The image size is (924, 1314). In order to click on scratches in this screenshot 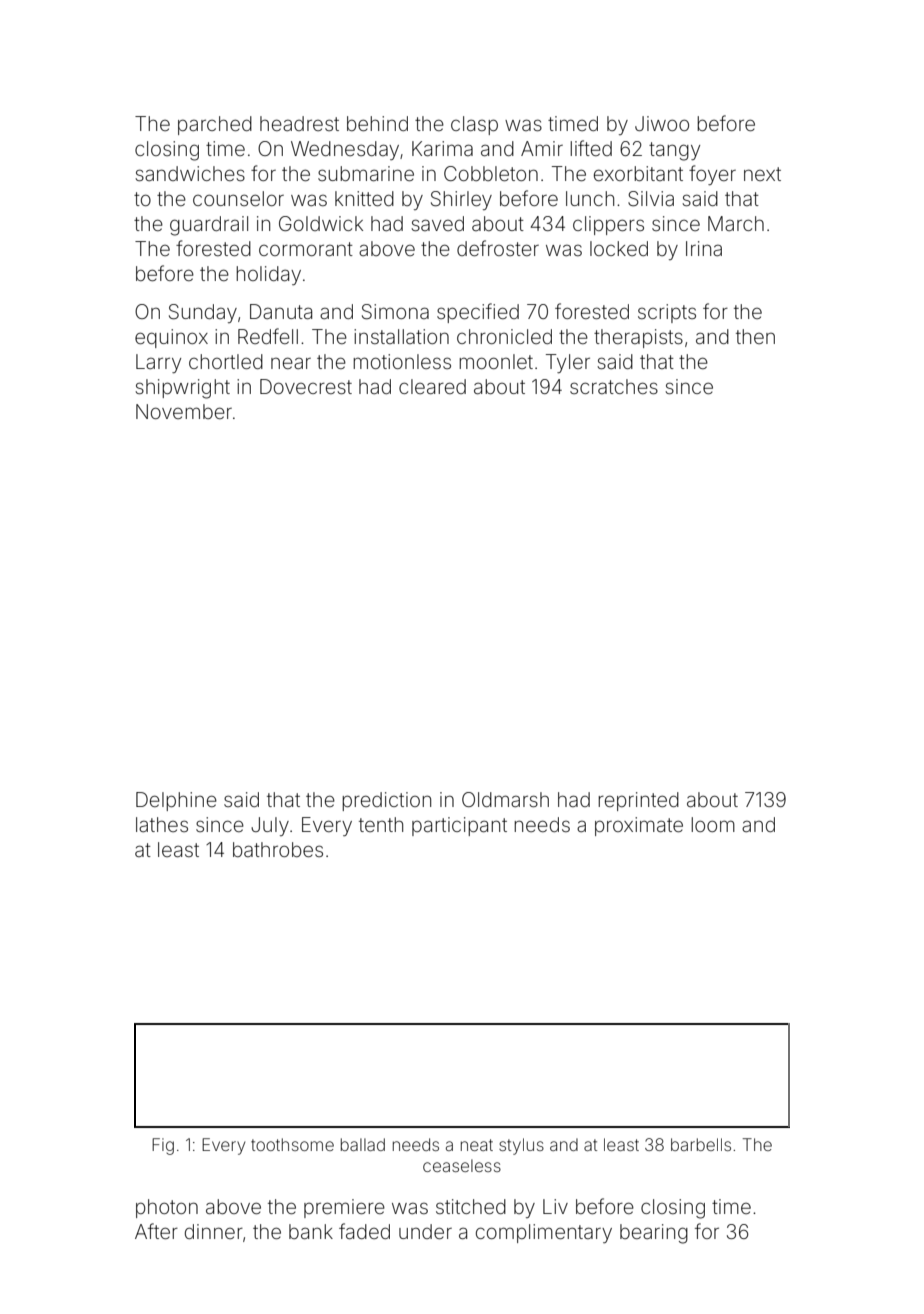, I will do `click(614, 386)`.
